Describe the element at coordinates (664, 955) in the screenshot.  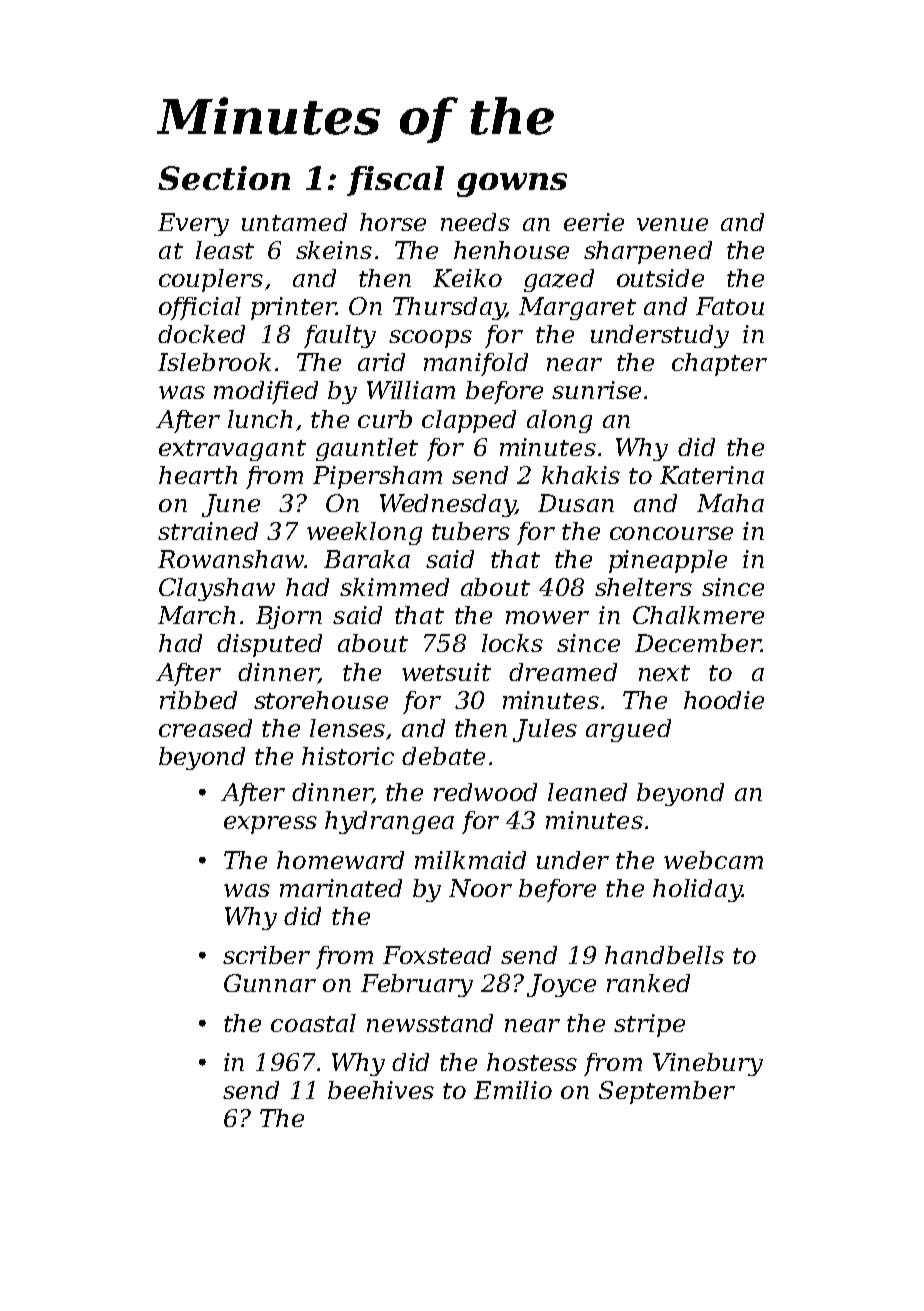
I see `handbells` at that location.
